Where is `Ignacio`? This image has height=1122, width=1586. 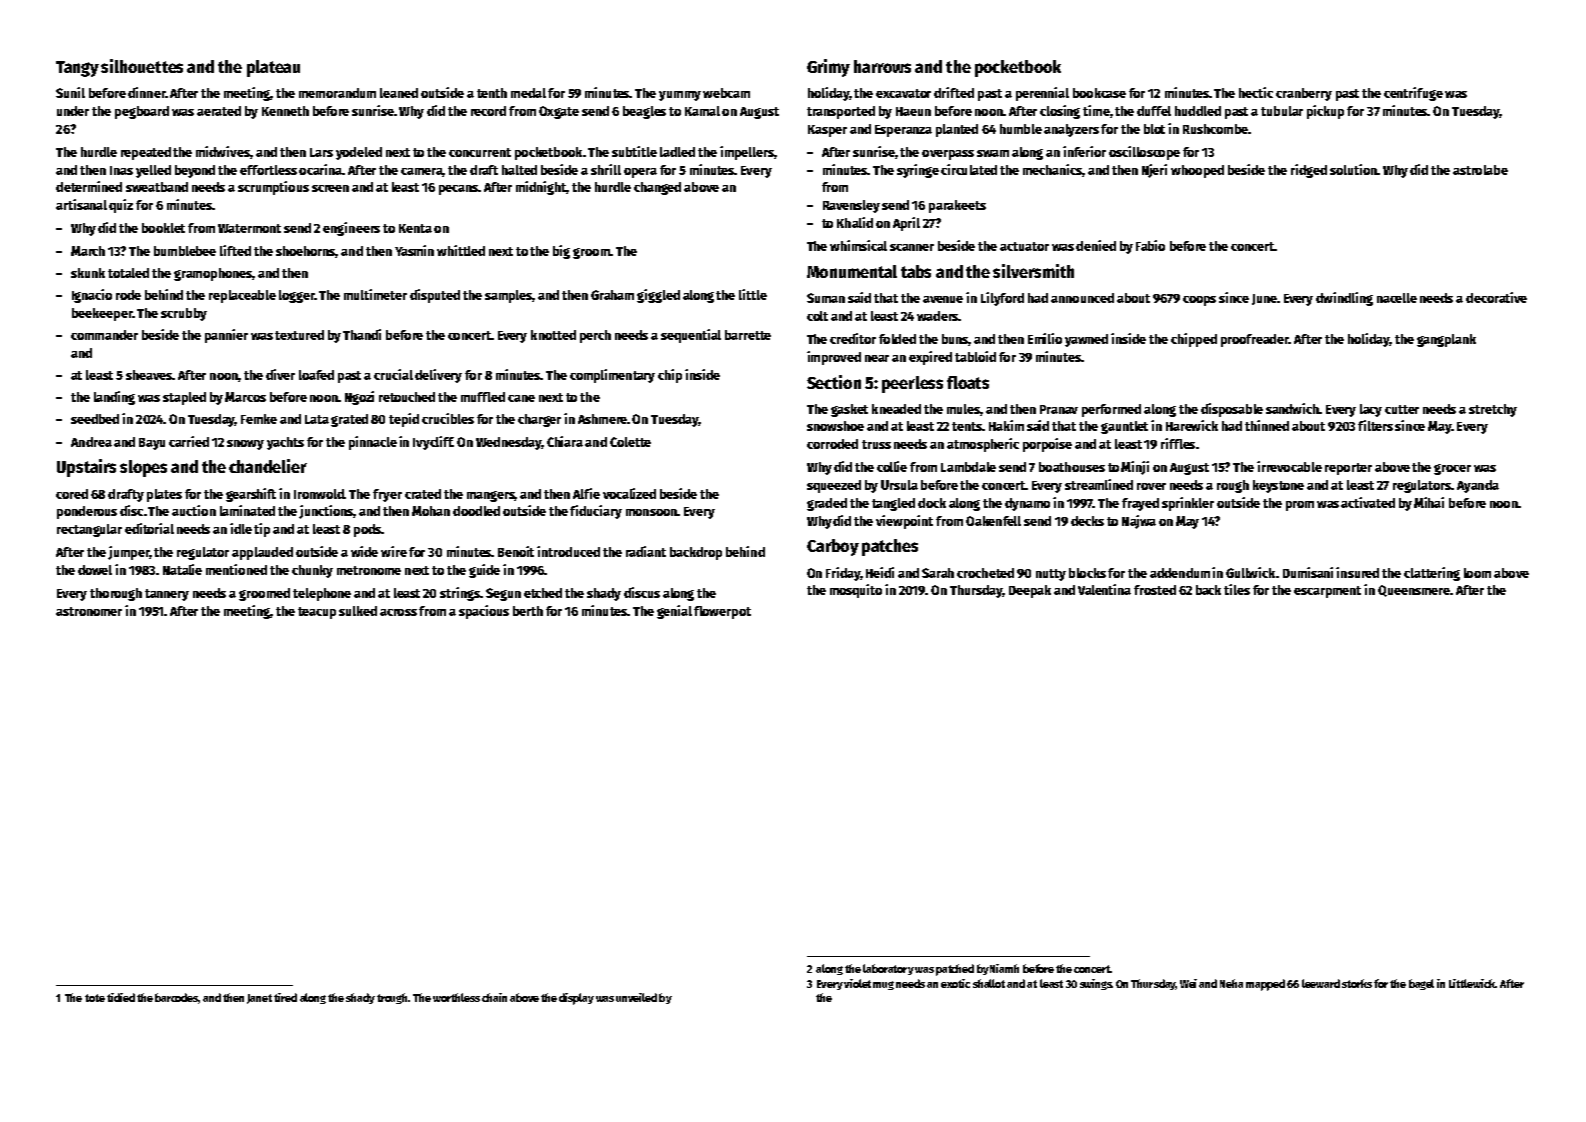
Ignacio is located at coordinates (92, 296).
